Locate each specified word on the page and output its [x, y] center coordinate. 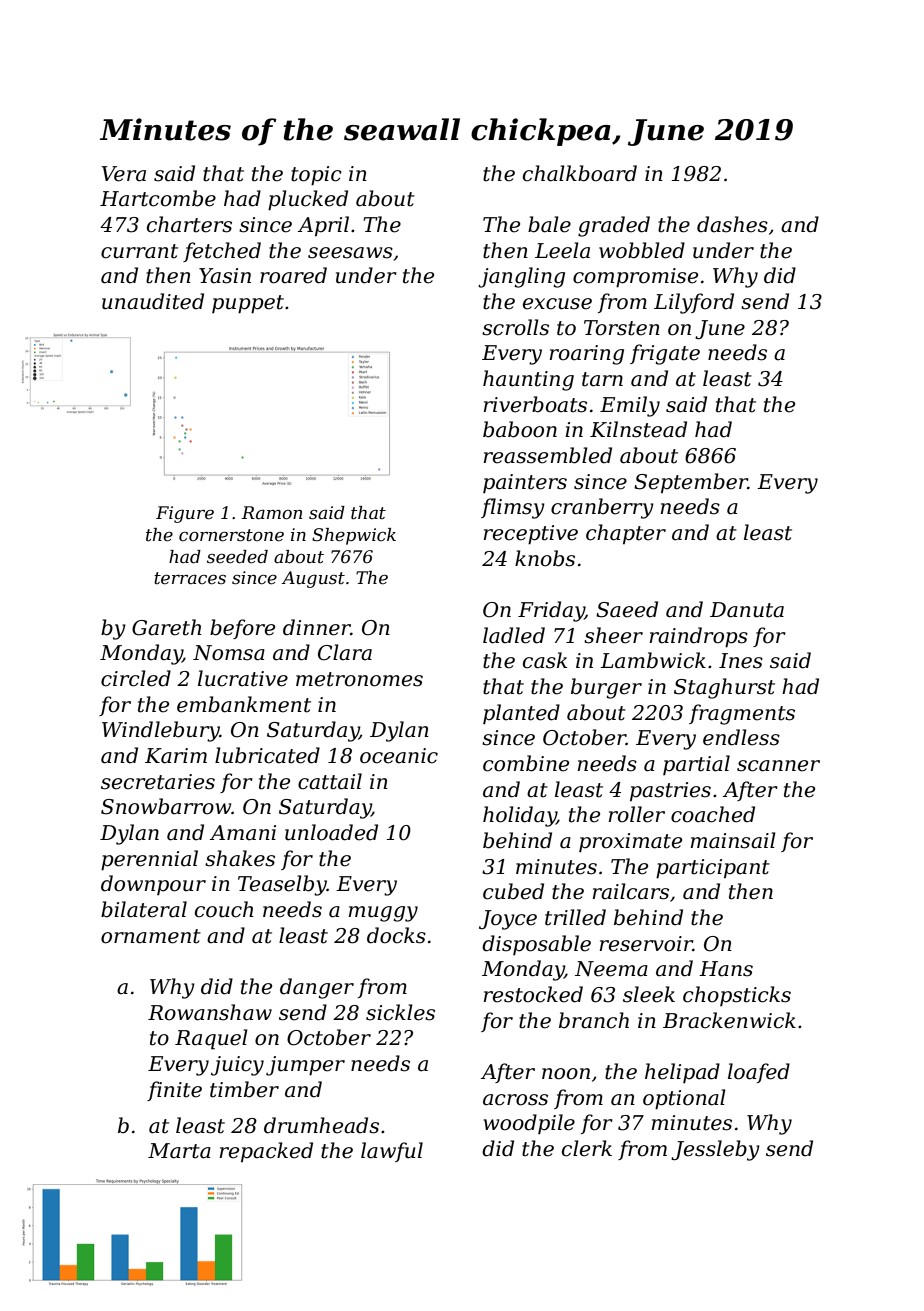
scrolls [515, 327]
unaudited [153, 301]
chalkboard [580, 173]
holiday [520, 816]
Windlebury [161, 731]
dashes [732, 224]
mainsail [733, 840]
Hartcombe [158, 198]
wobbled [642, 250]
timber [244, 1089]
